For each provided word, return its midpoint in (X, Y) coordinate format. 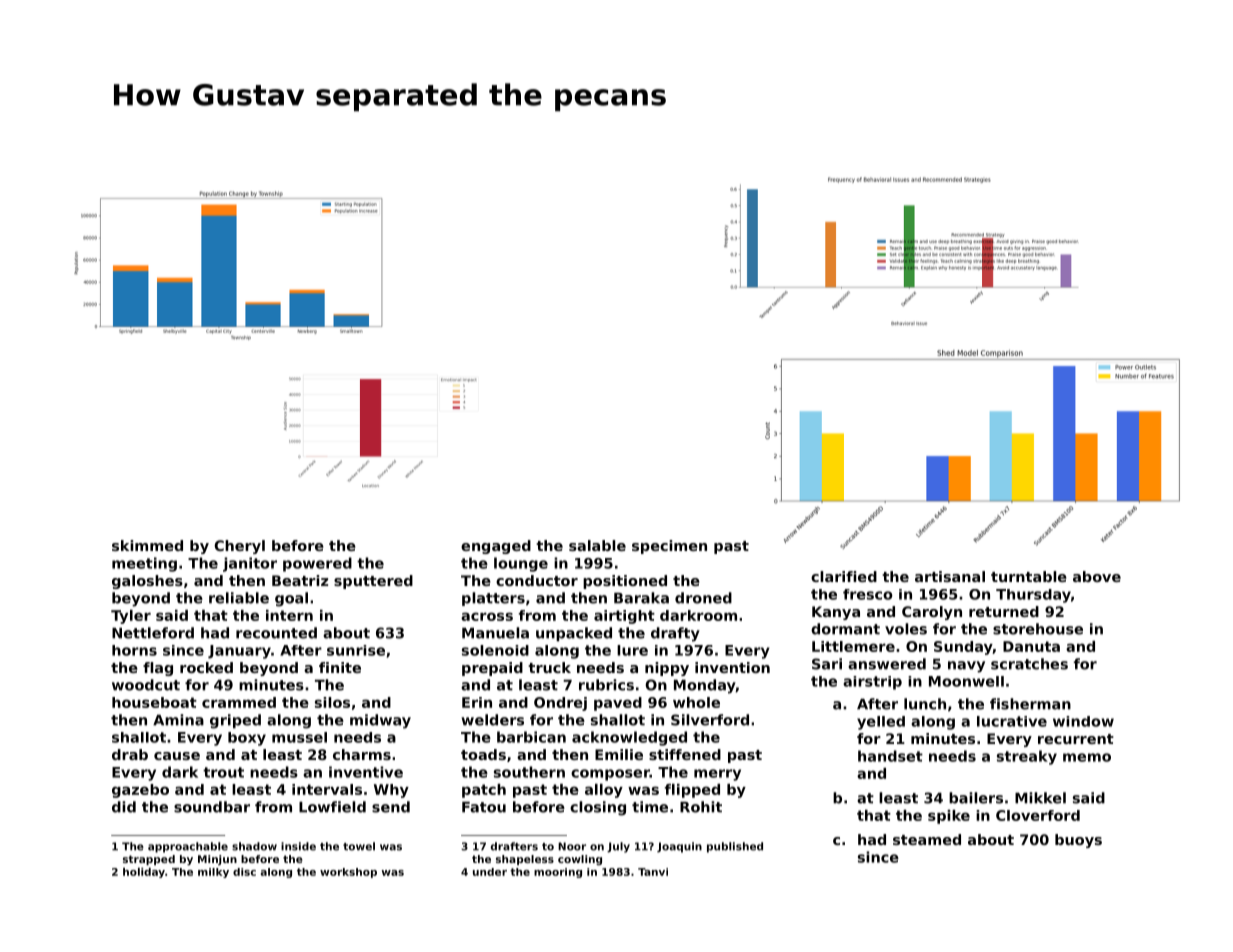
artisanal (950, 576)
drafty (675, 634)
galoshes (147, 582)
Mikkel (1040, 798)
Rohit (701, 807)
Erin (477, 702)
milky (213, 873)
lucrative (1012, 721)
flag (158, 669)
